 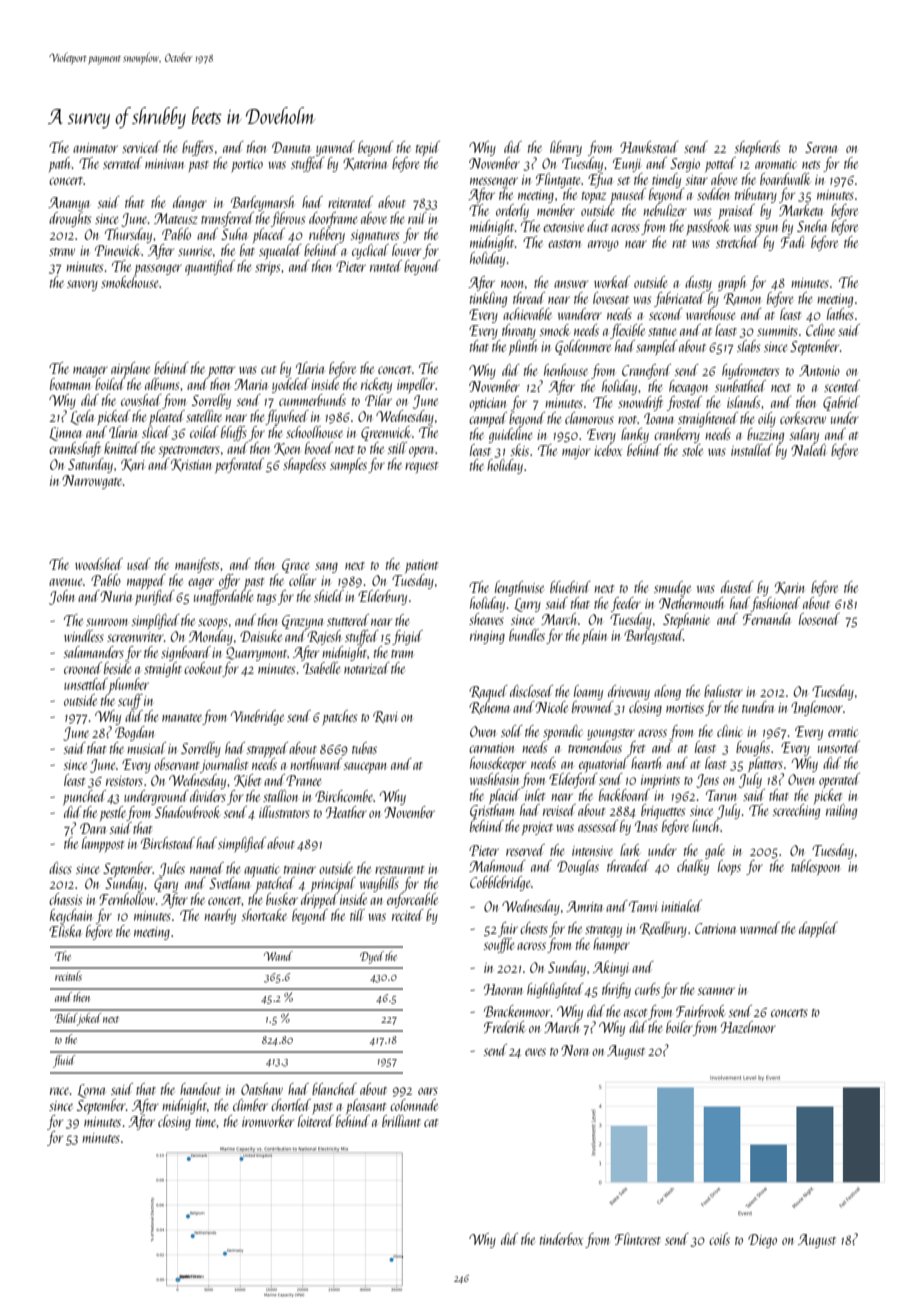 I want to click on snowdrift, so click(x=640, y=403).
